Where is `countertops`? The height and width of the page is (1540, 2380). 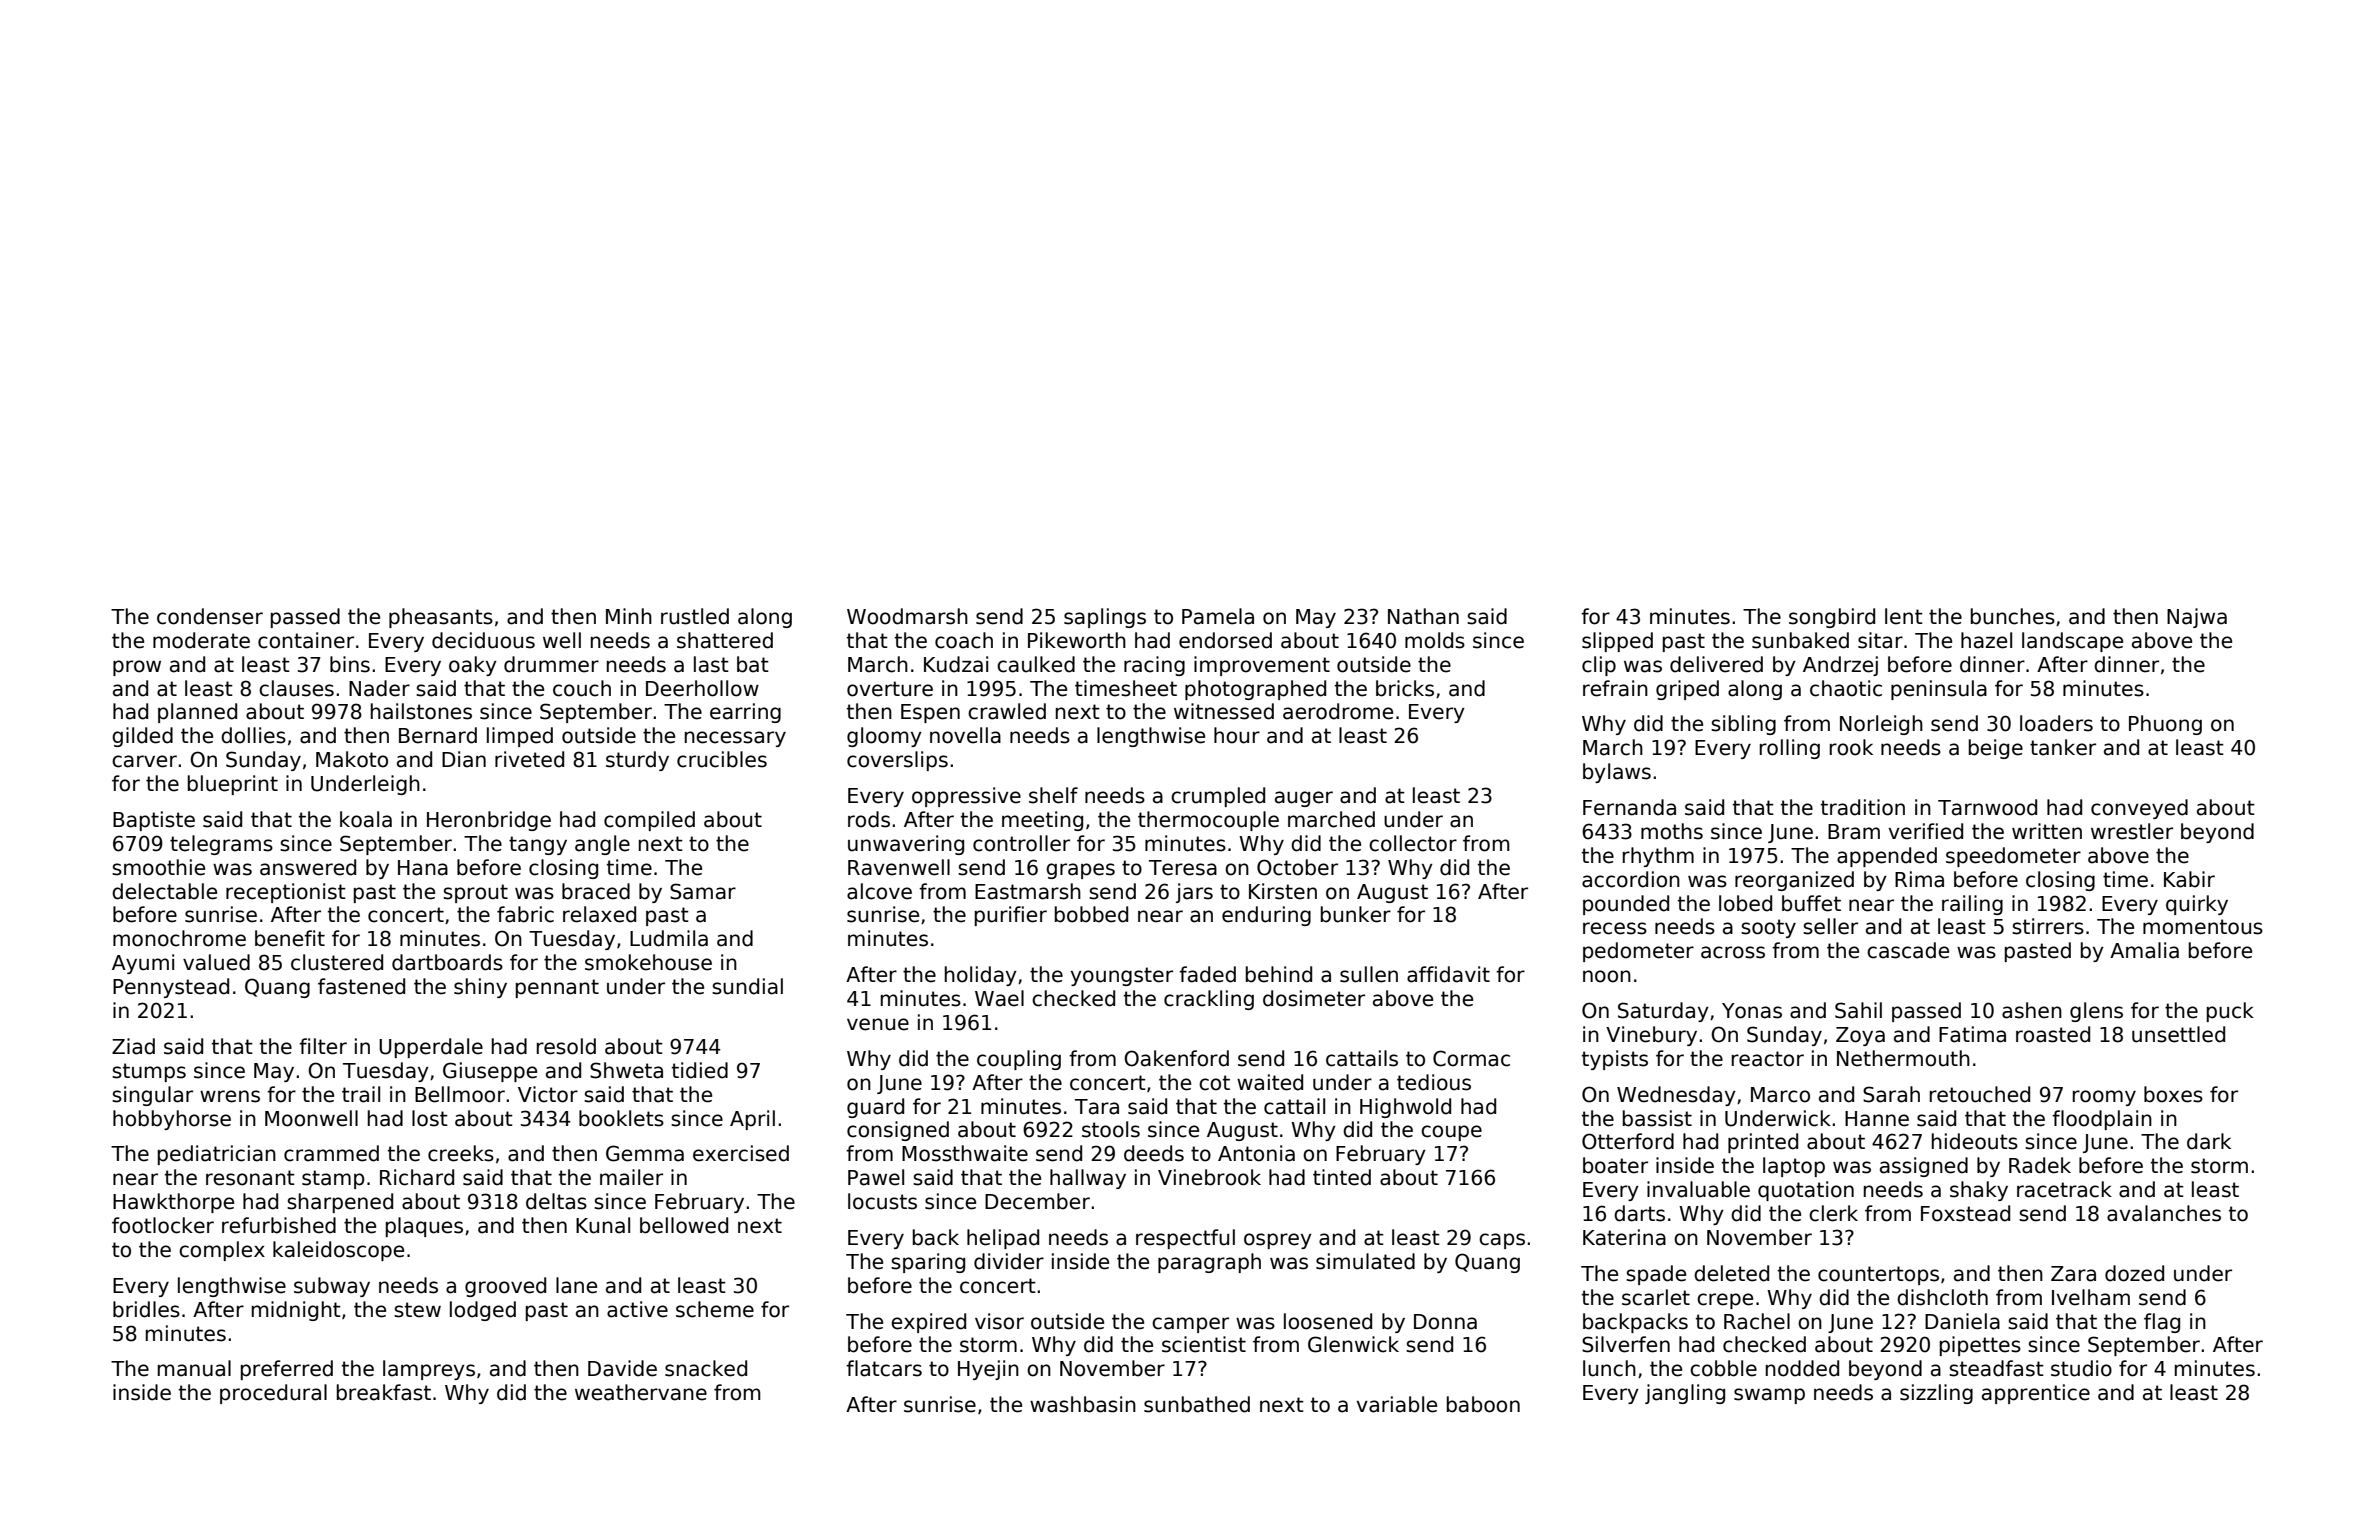
countertops is located at coordinates (1878, 1275).
